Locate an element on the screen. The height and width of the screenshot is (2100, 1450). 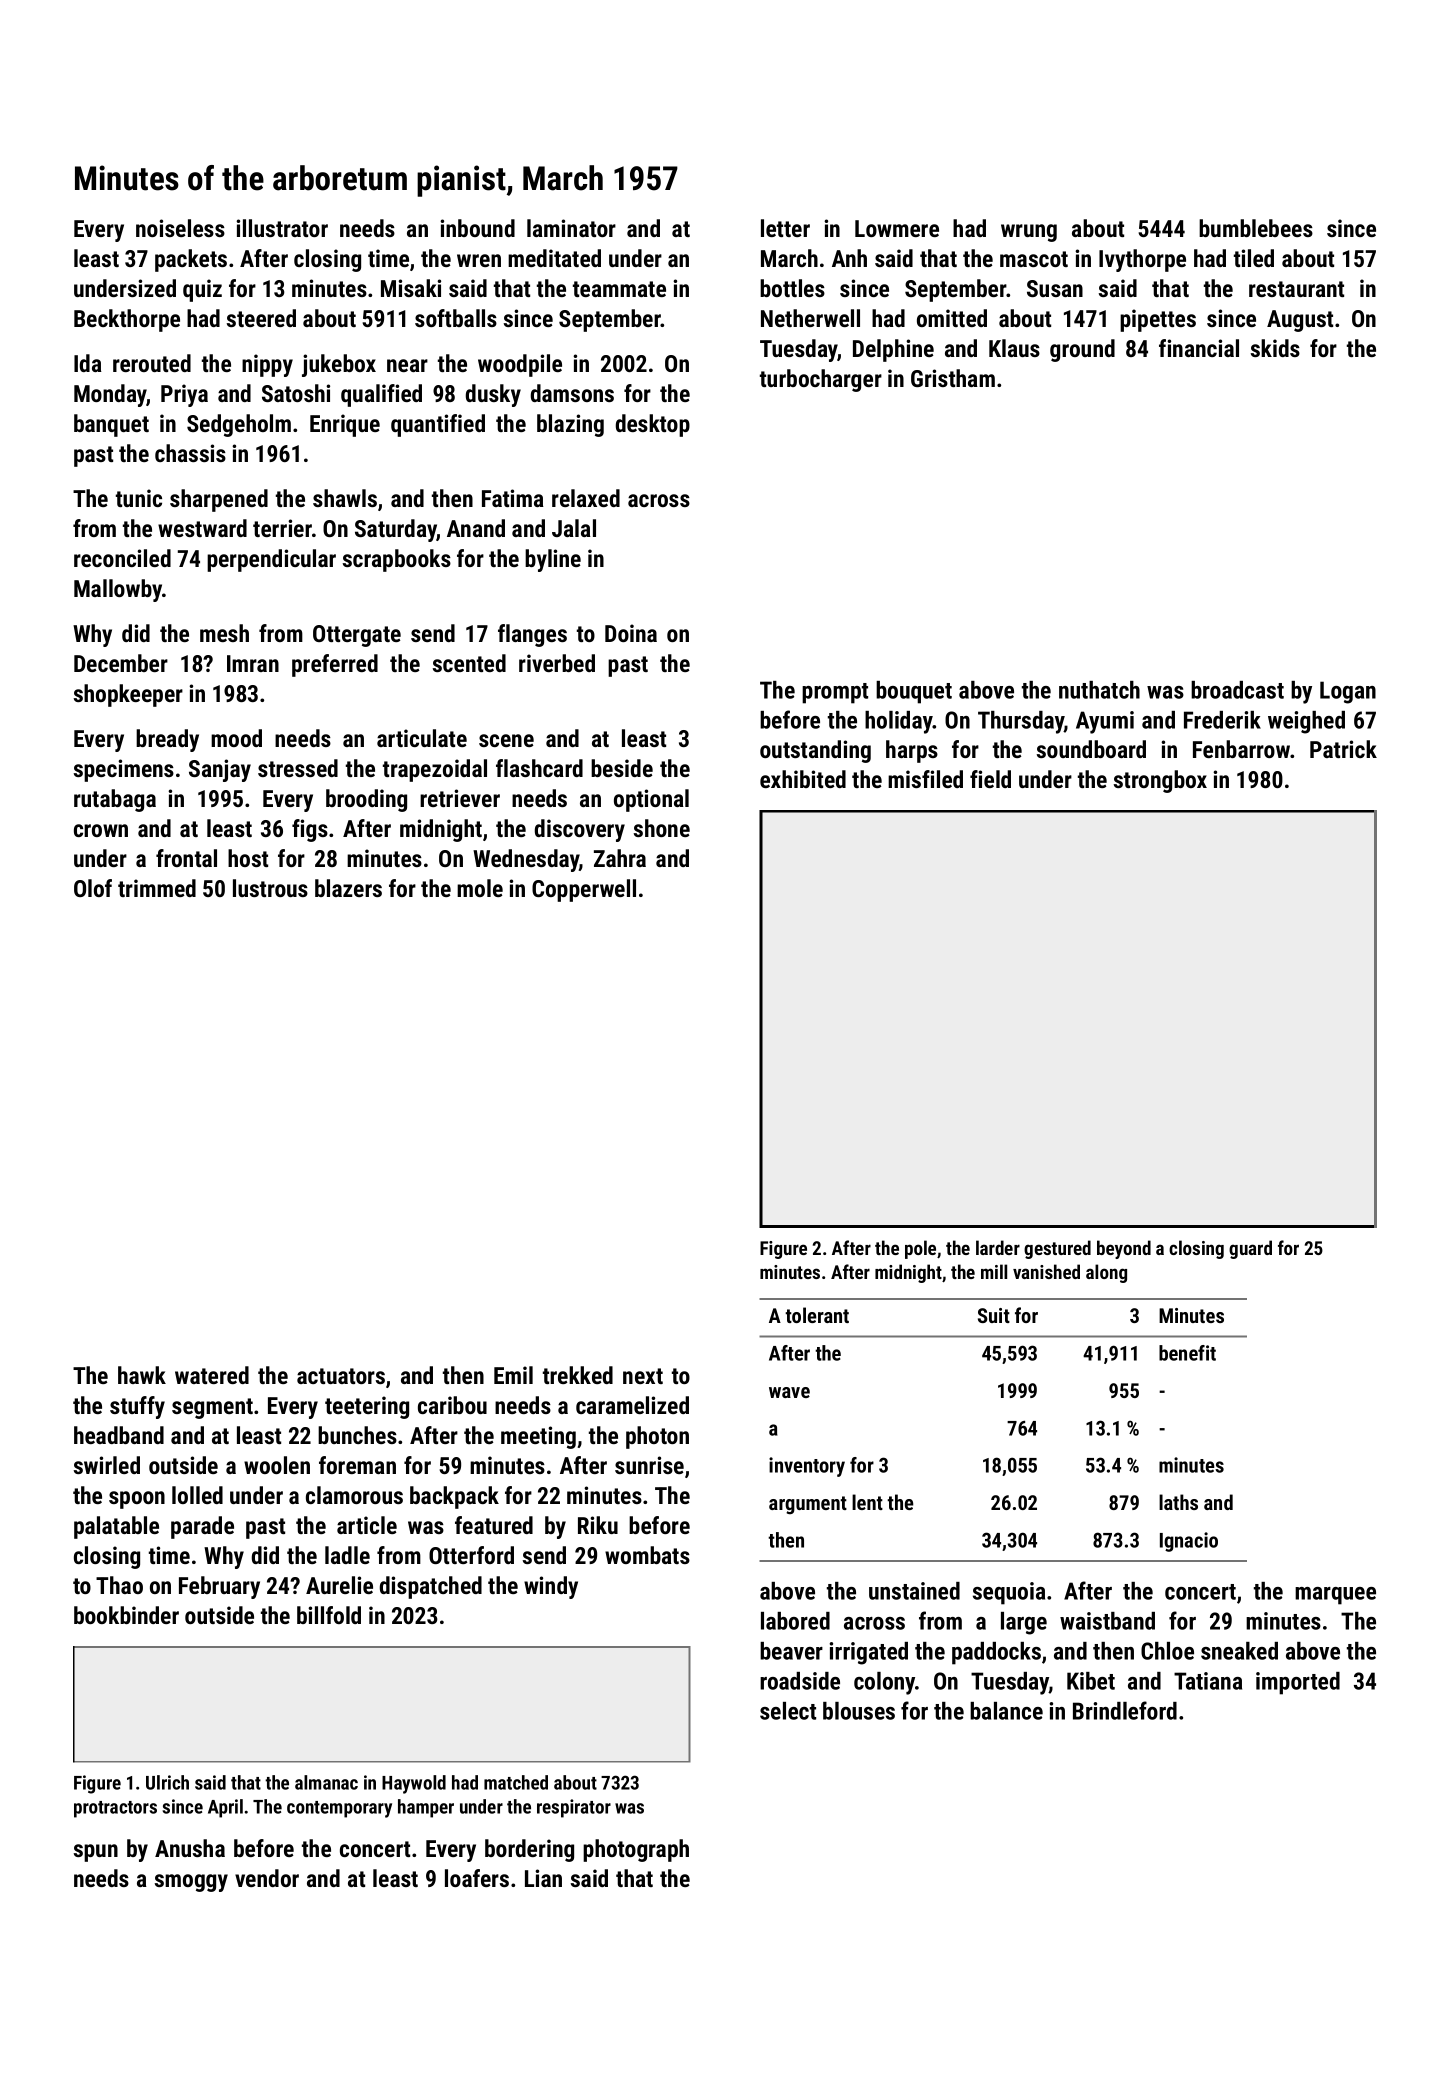
guard is located at coordinates (1250, 1249).
